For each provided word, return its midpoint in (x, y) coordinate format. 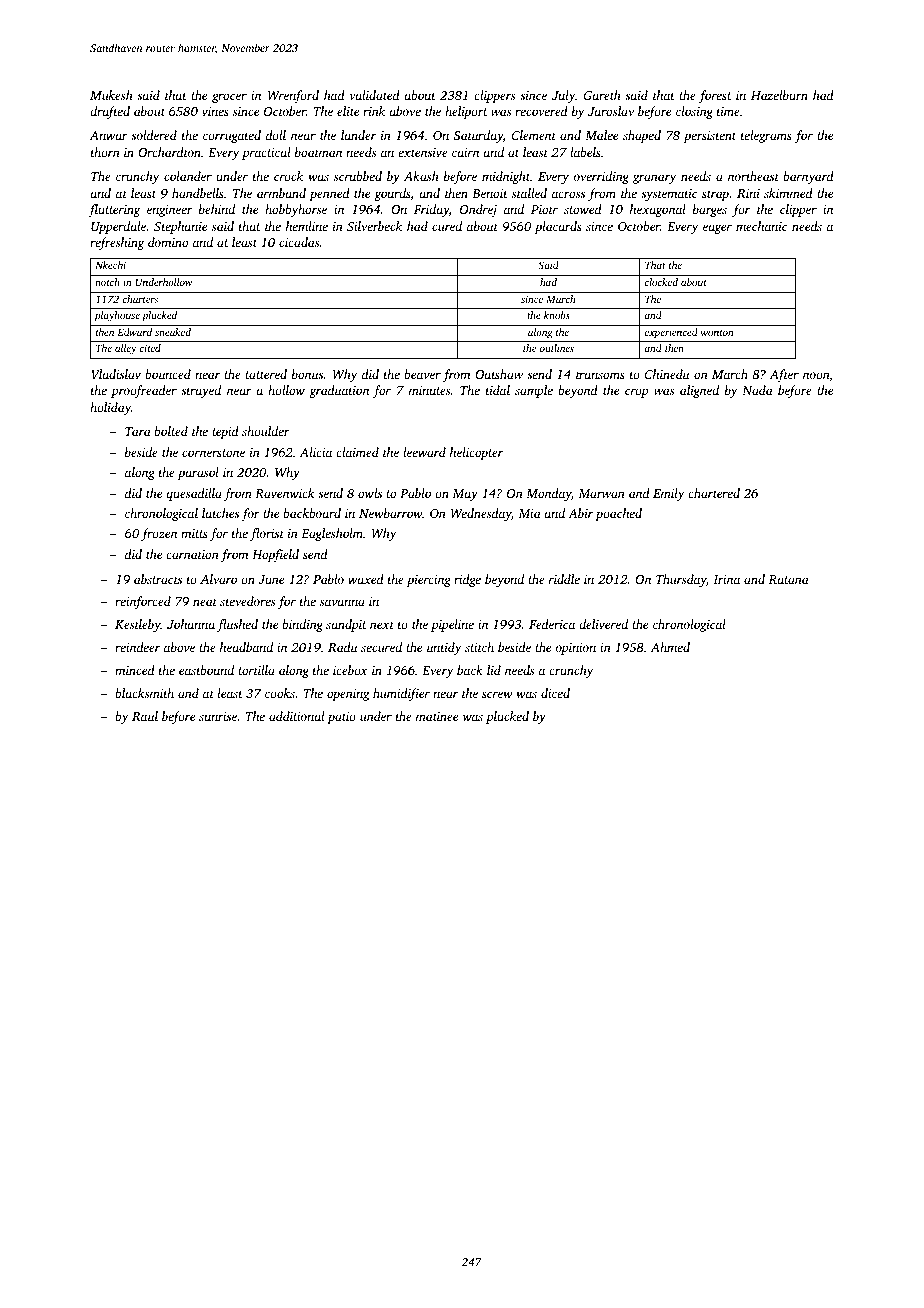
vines (215, 111)
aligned (699, 391)
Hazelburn (779, 95)
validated (375, 95)
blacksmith (144, 693)
